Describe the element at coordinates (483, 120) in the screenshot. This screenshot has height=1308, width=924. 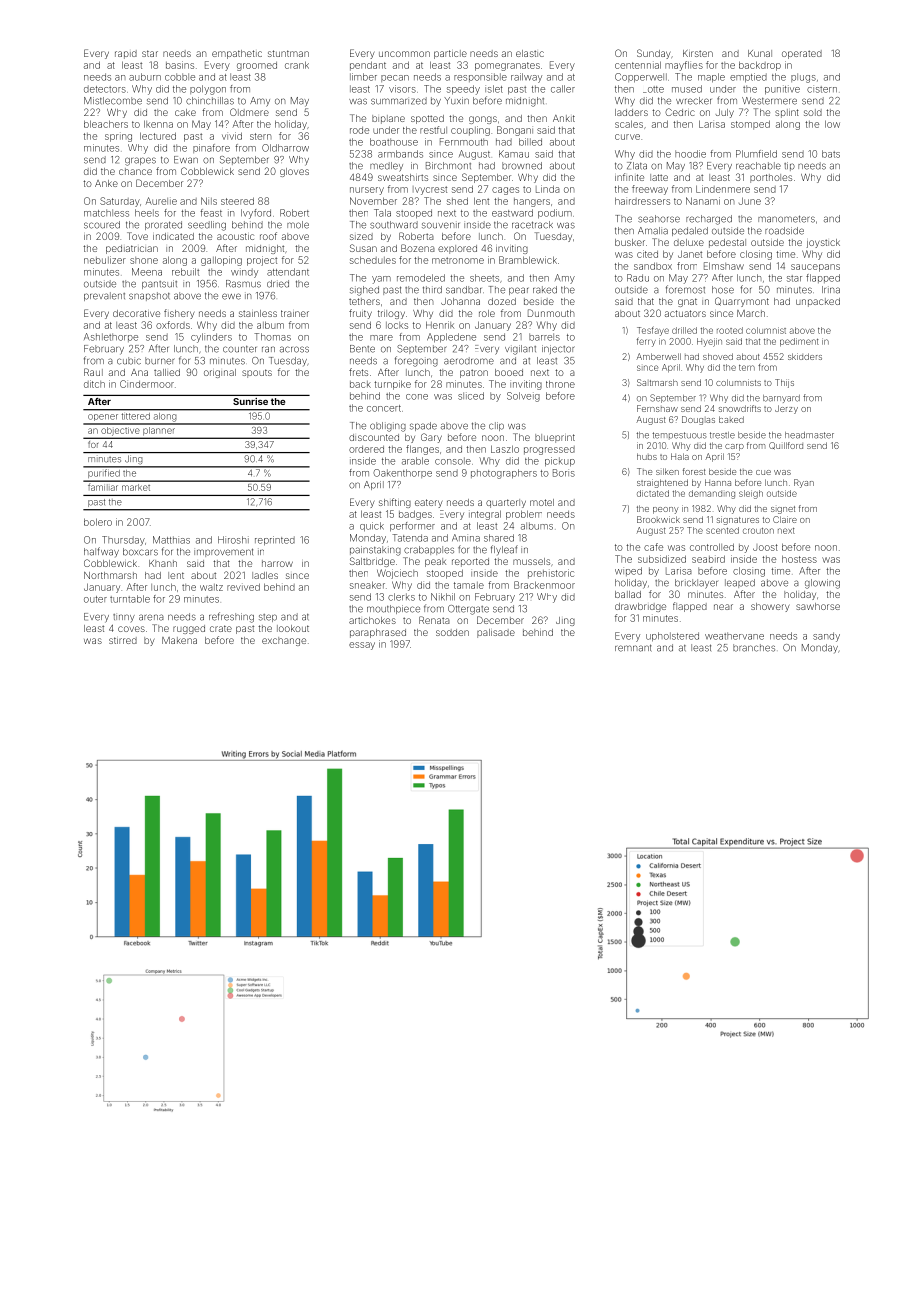
I see `gongs` at that location.
